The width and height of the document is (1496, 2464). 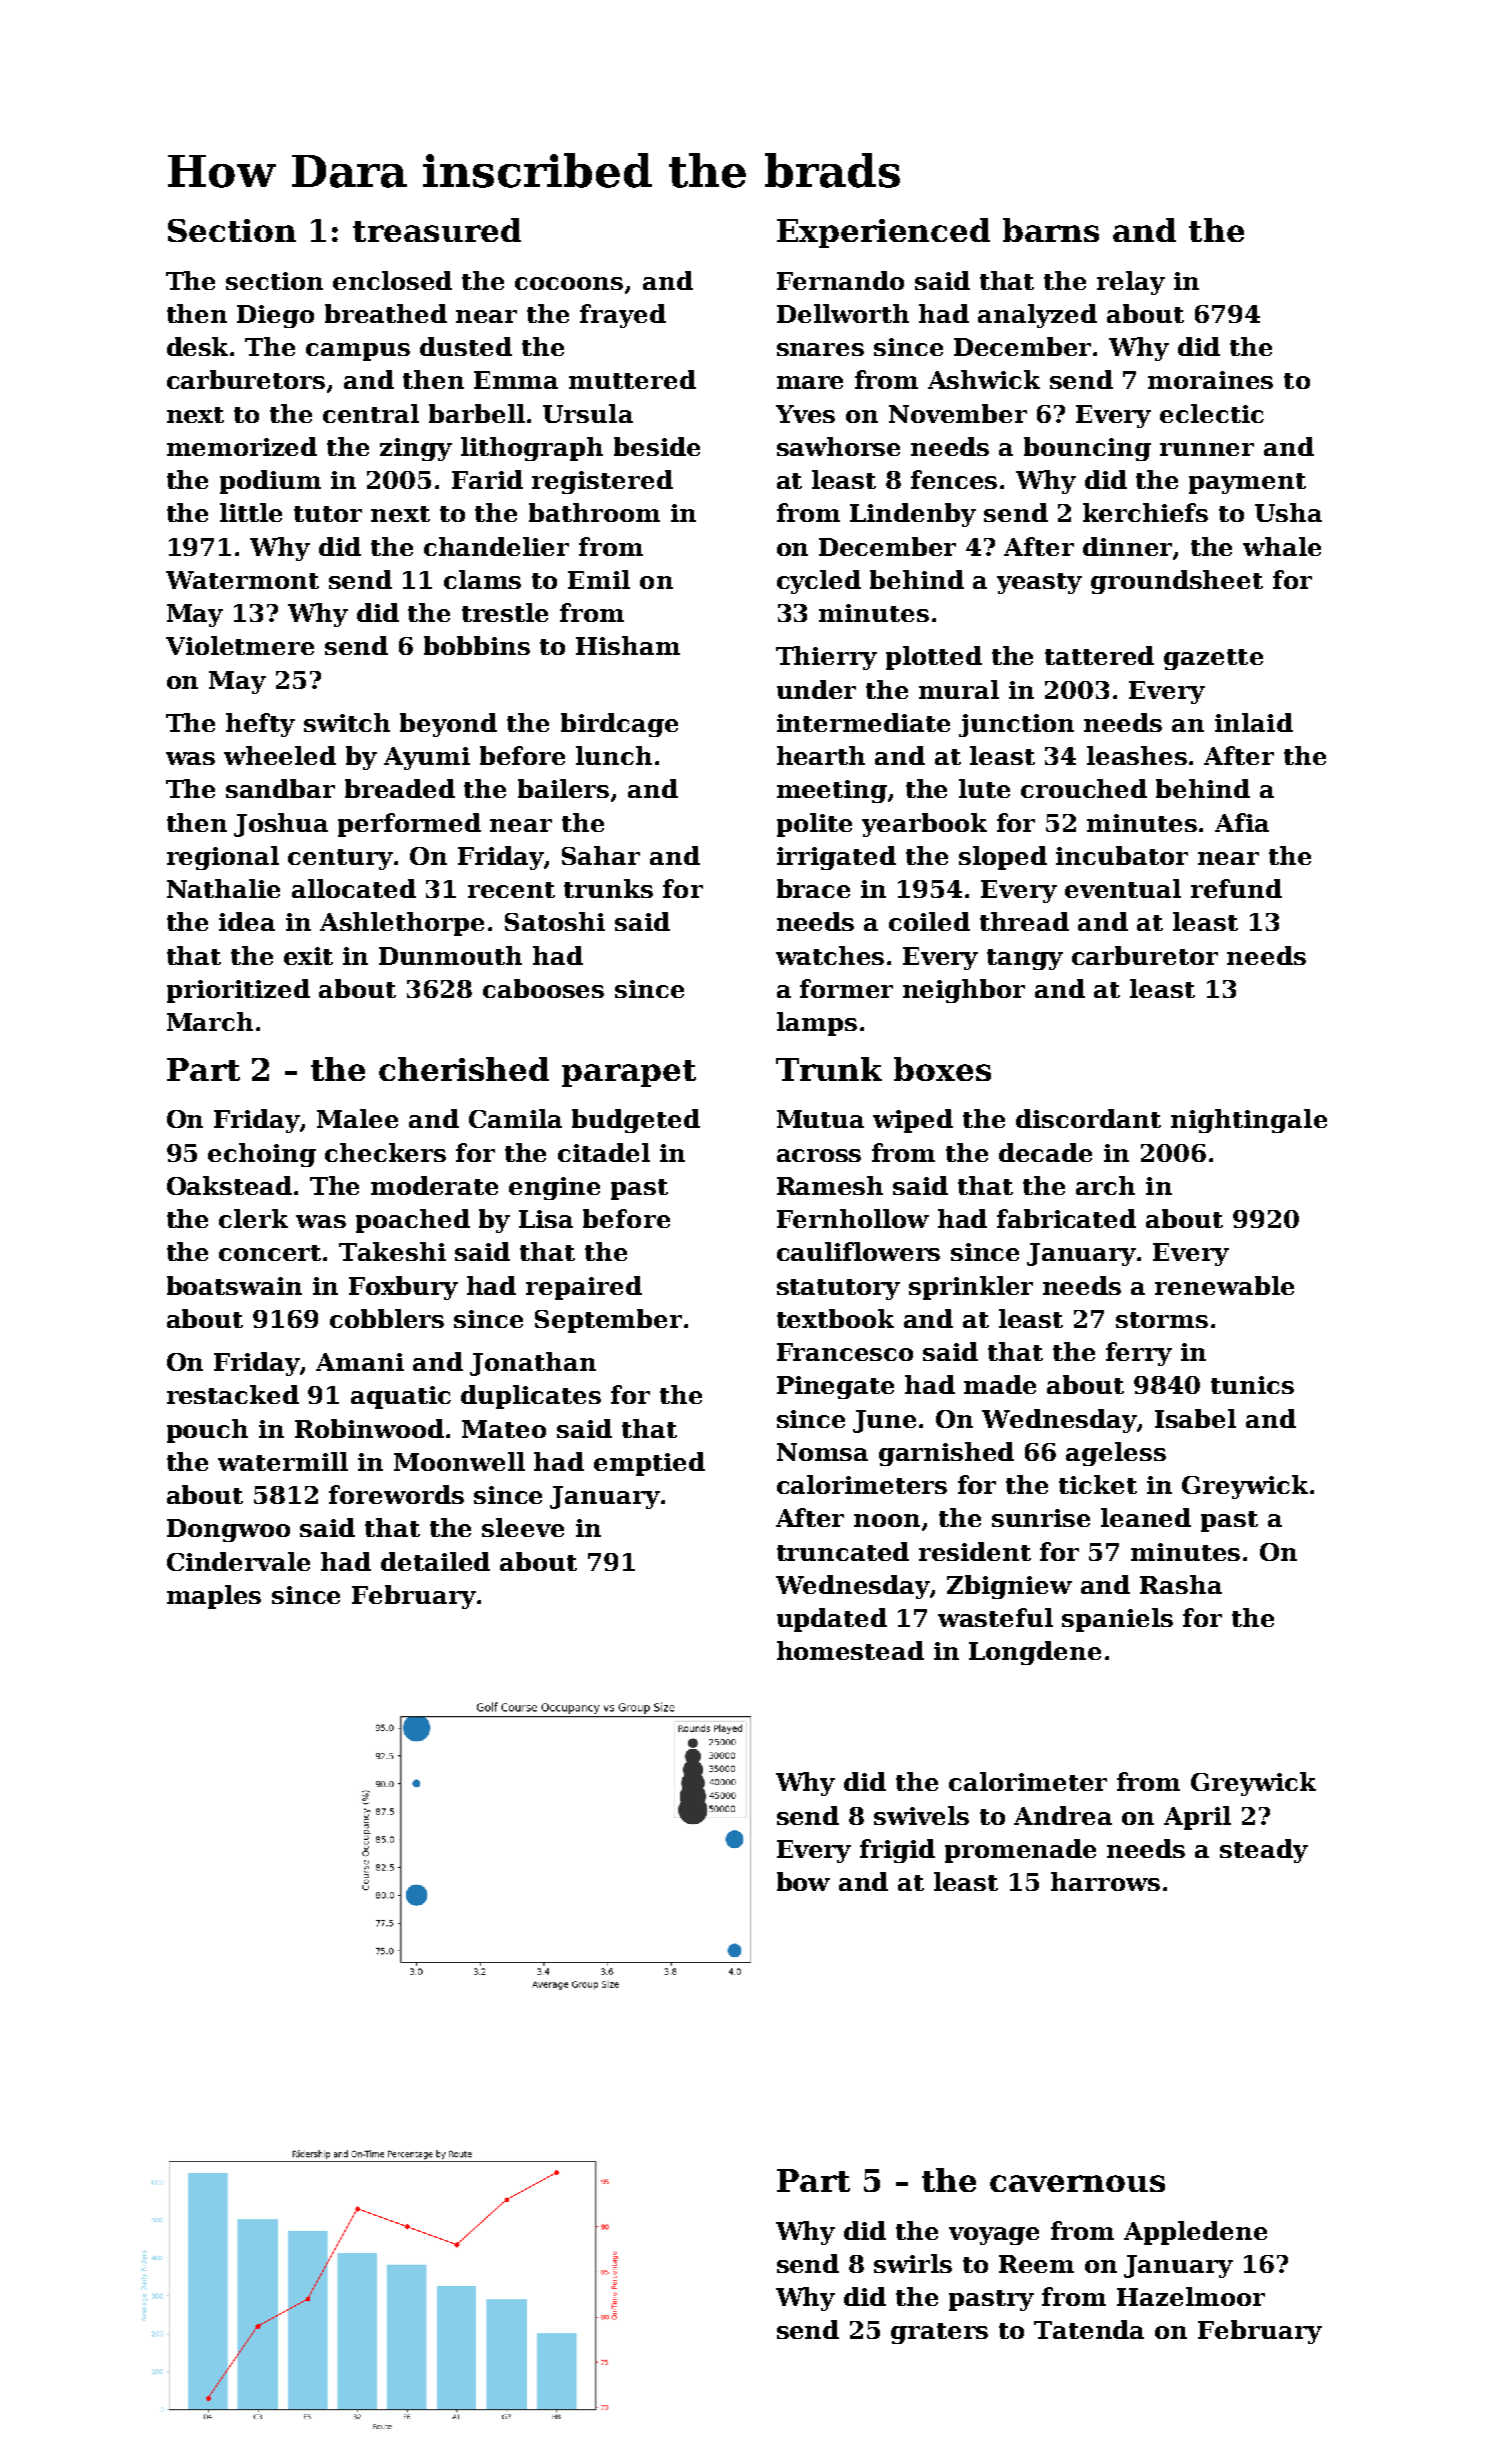 I want to click on Robinwood, so click(x=369, y=1428).
